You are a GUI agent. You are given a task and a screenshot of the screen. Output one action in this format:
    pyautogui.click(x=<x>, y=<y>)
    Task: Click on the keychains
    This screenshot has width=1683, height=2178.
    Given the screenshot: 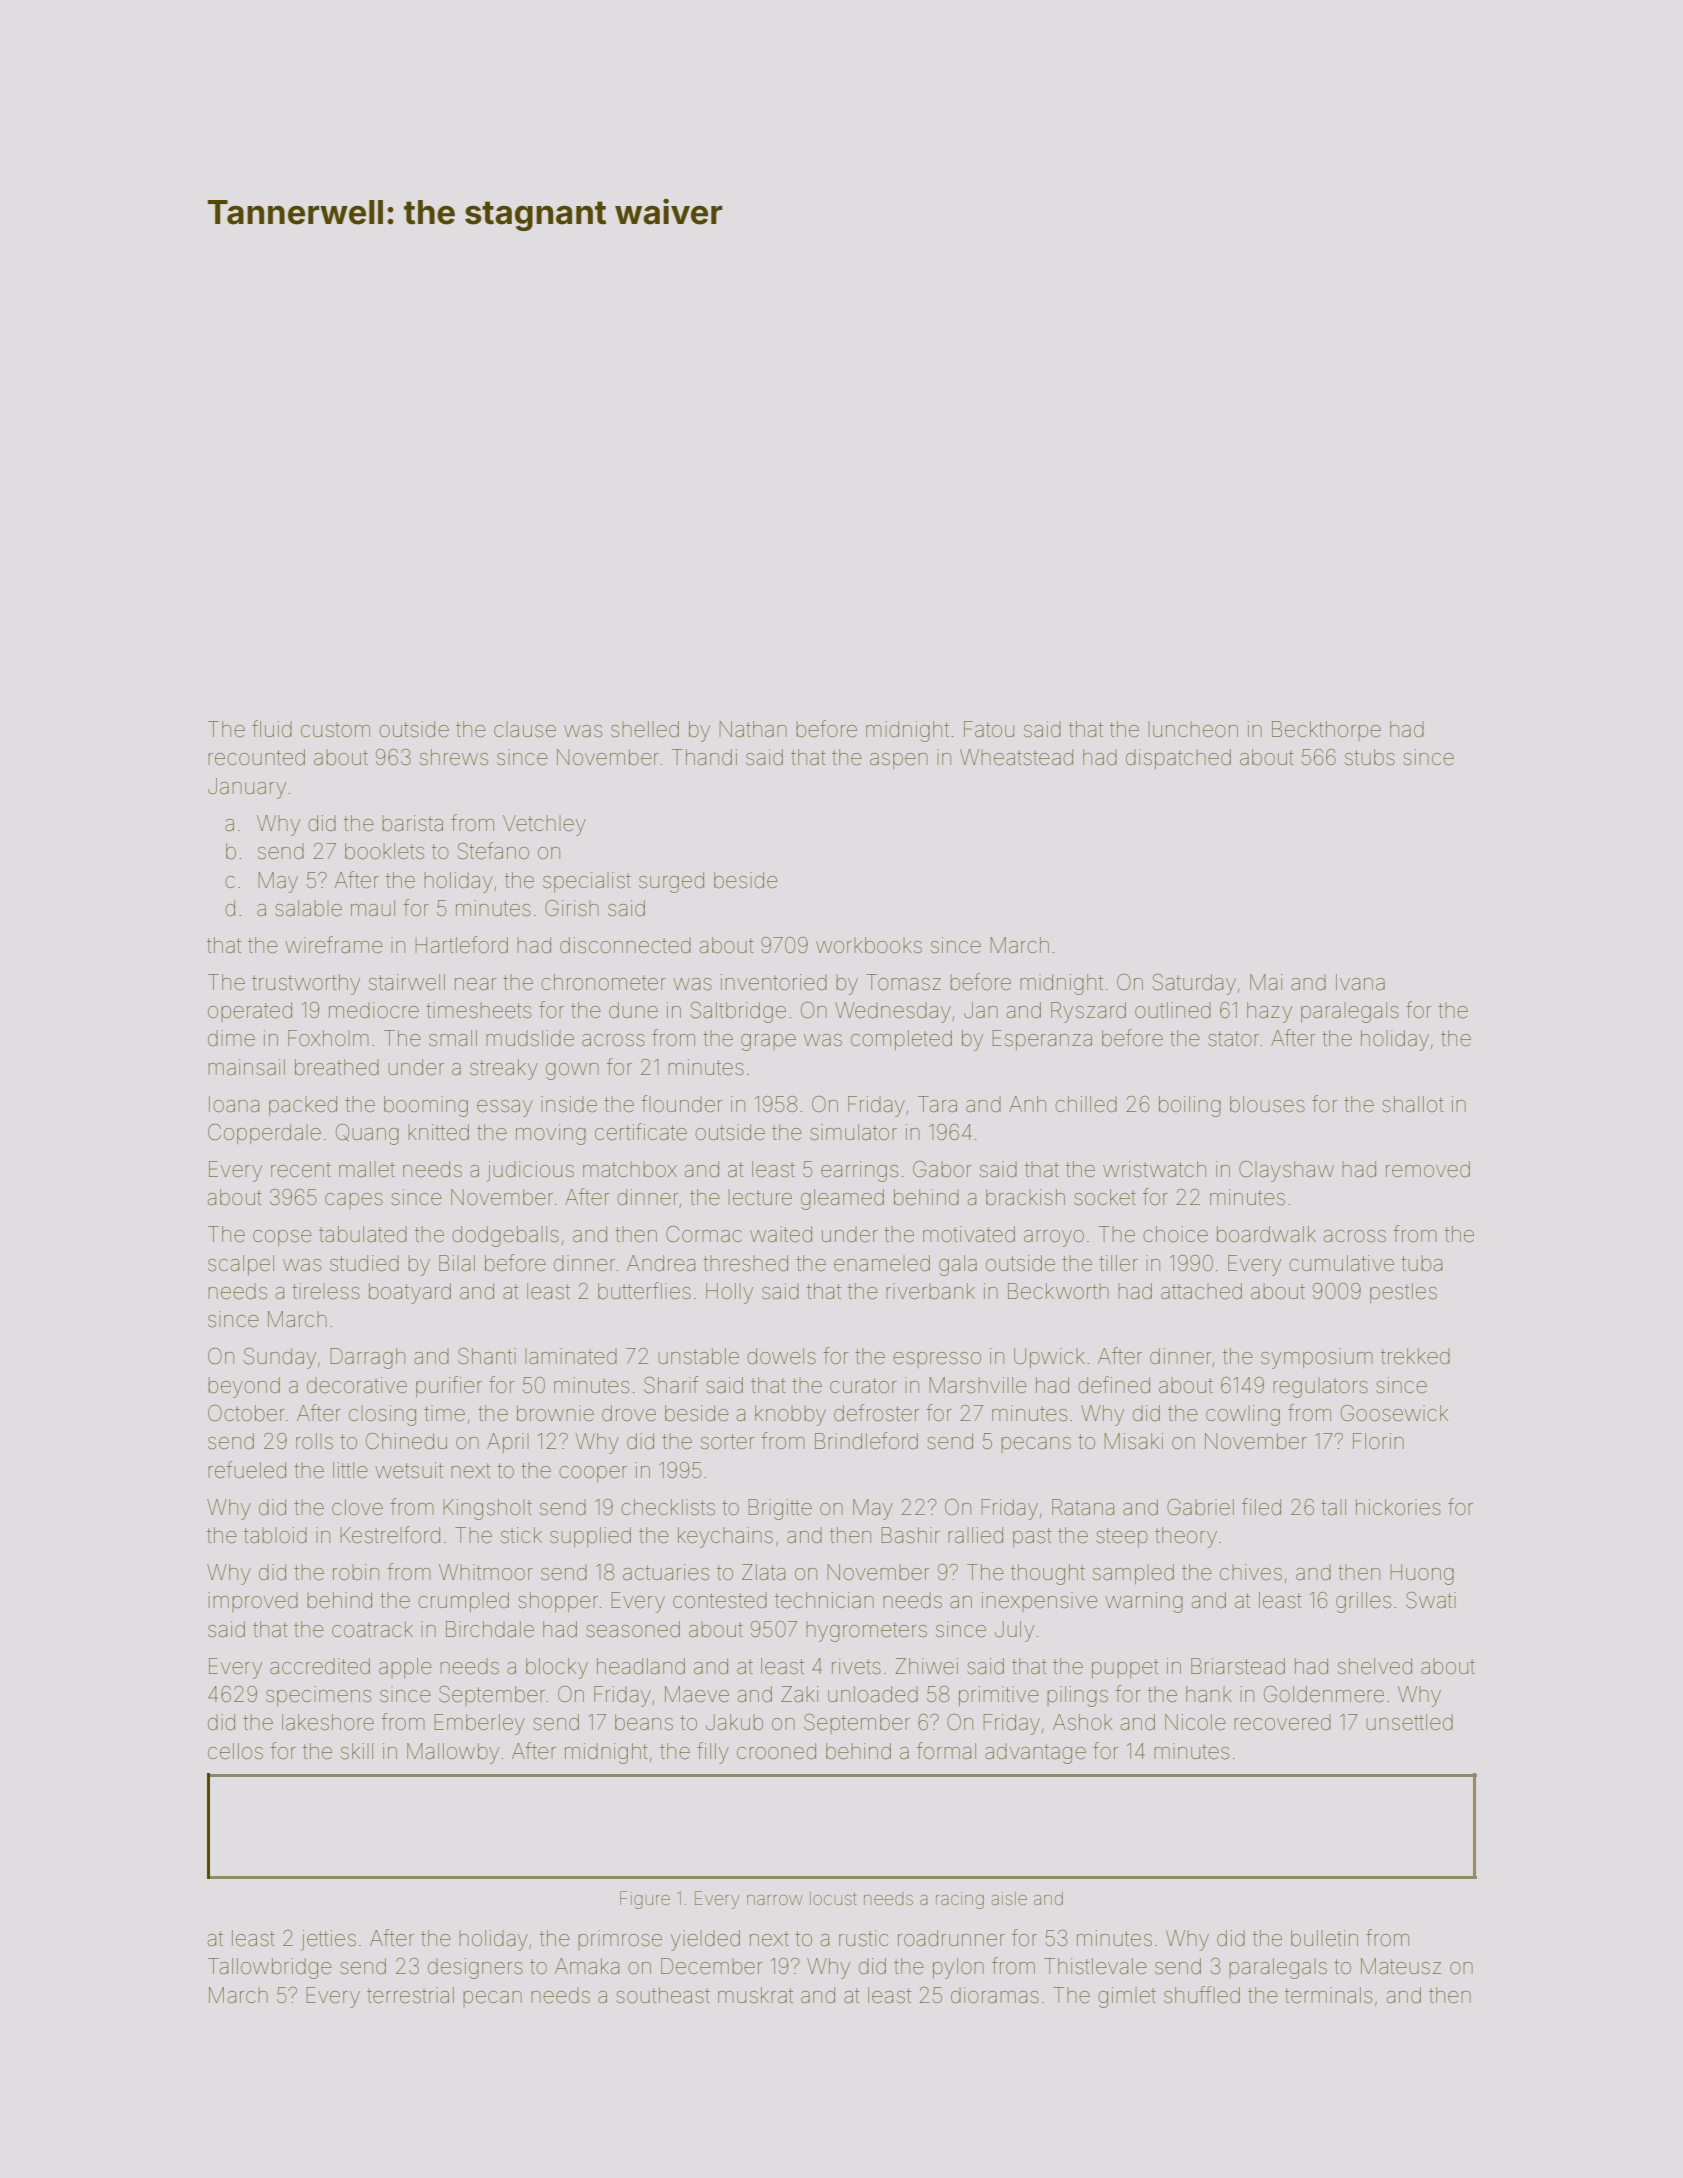 What is the action you would take?
    pyautogui.click(x=725, y=1537)
